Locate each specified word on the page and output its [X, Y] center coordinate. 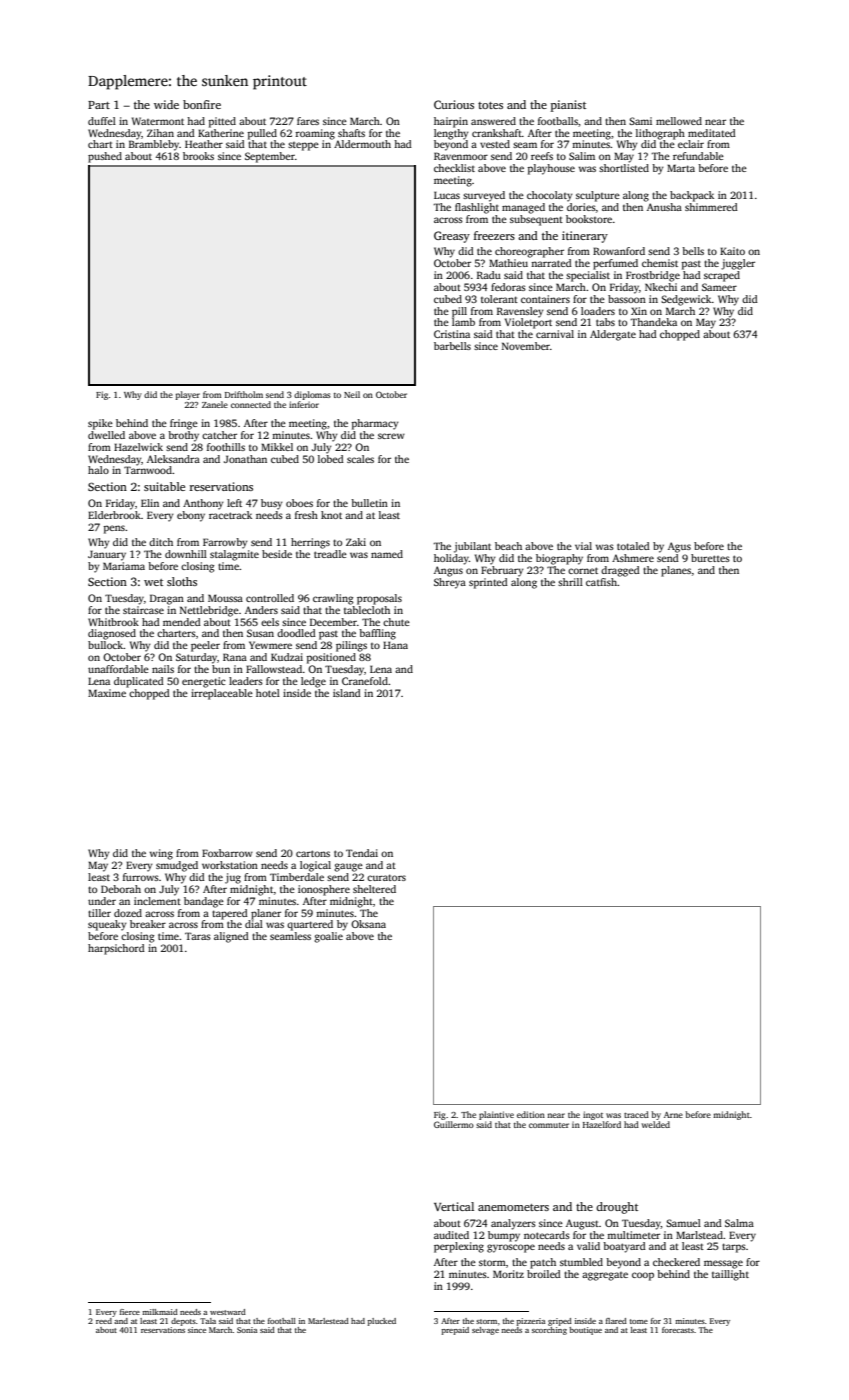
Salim [582, 156]
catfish [601, 582]
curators [386, 877]
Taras [198, 936]
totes [490, 105]
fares [308, 121]
